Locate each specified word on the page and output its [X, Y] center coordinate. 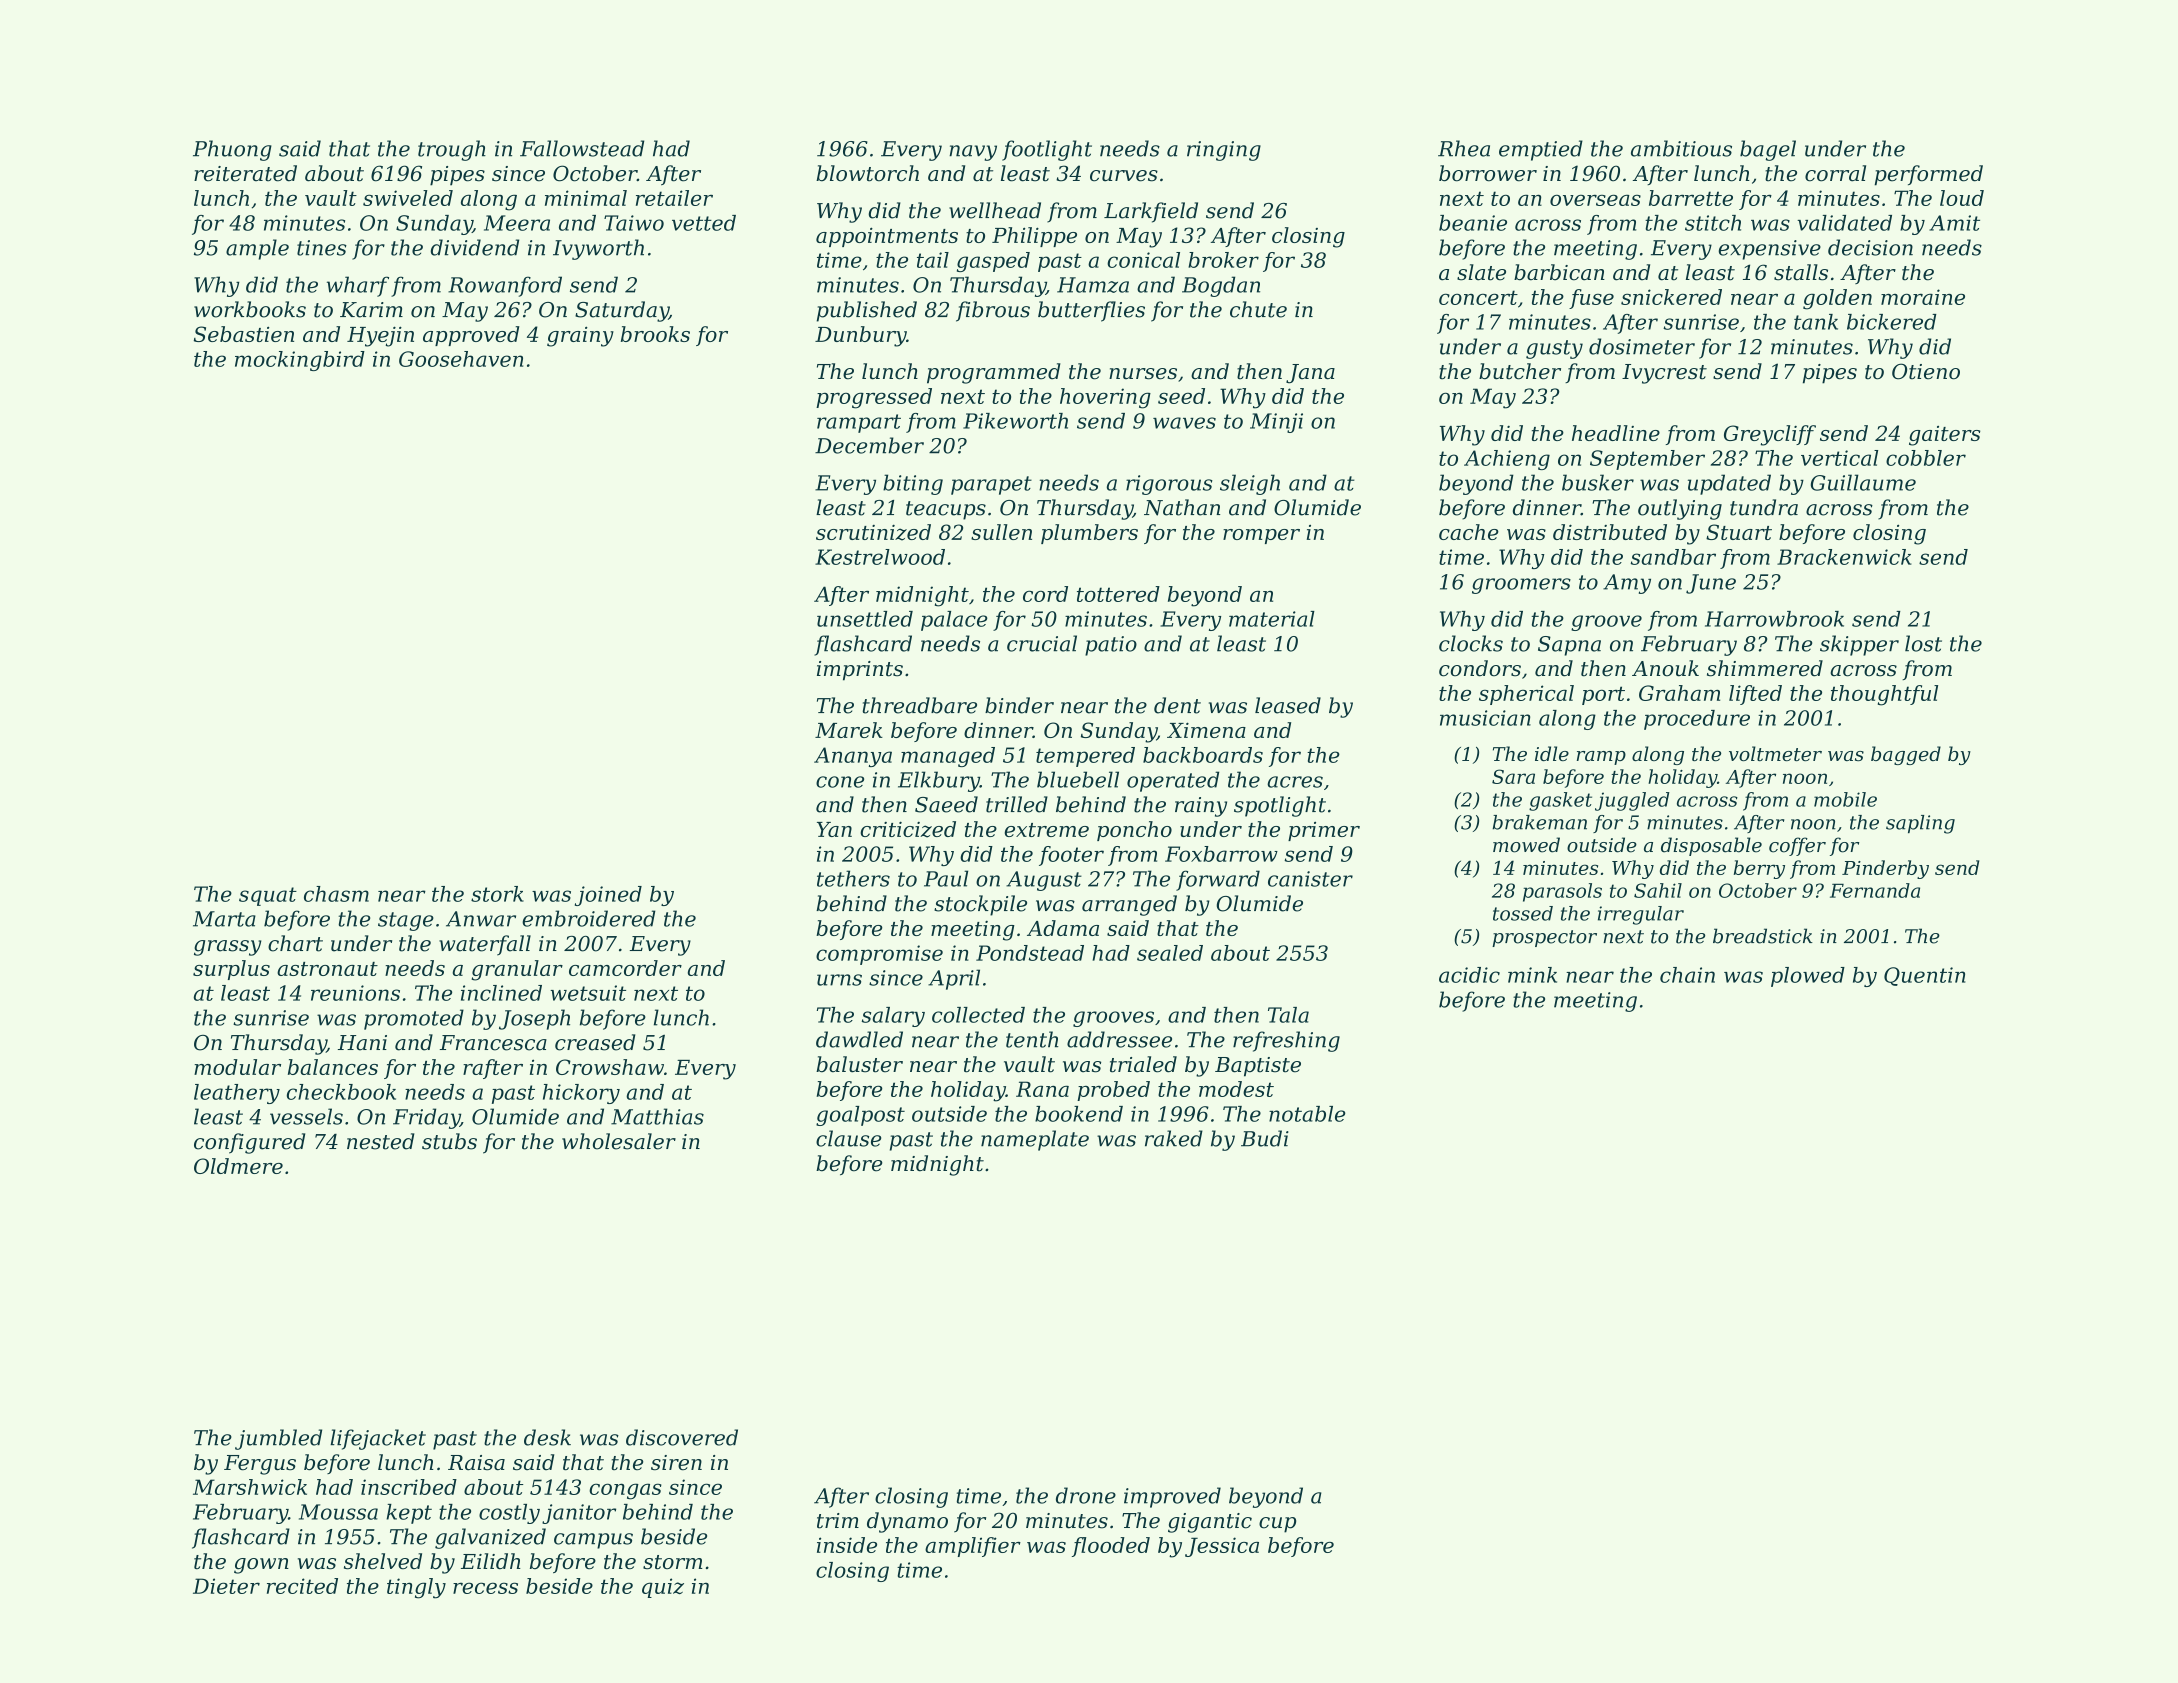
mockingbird [300, 361]
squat [268, 896]
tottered [1118, 594]
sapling [1920, 824]
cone [840, 782]
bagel [1768, 150]
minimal [586, 198]
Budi [1265, 1138]
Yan [834, 829]
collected [978, 1015]
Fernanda [1875, 890]
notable [1307, 1114]
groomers [1521, 586]
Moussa [338, 1512]
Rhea [1464, 148]
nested [380, 1141]
